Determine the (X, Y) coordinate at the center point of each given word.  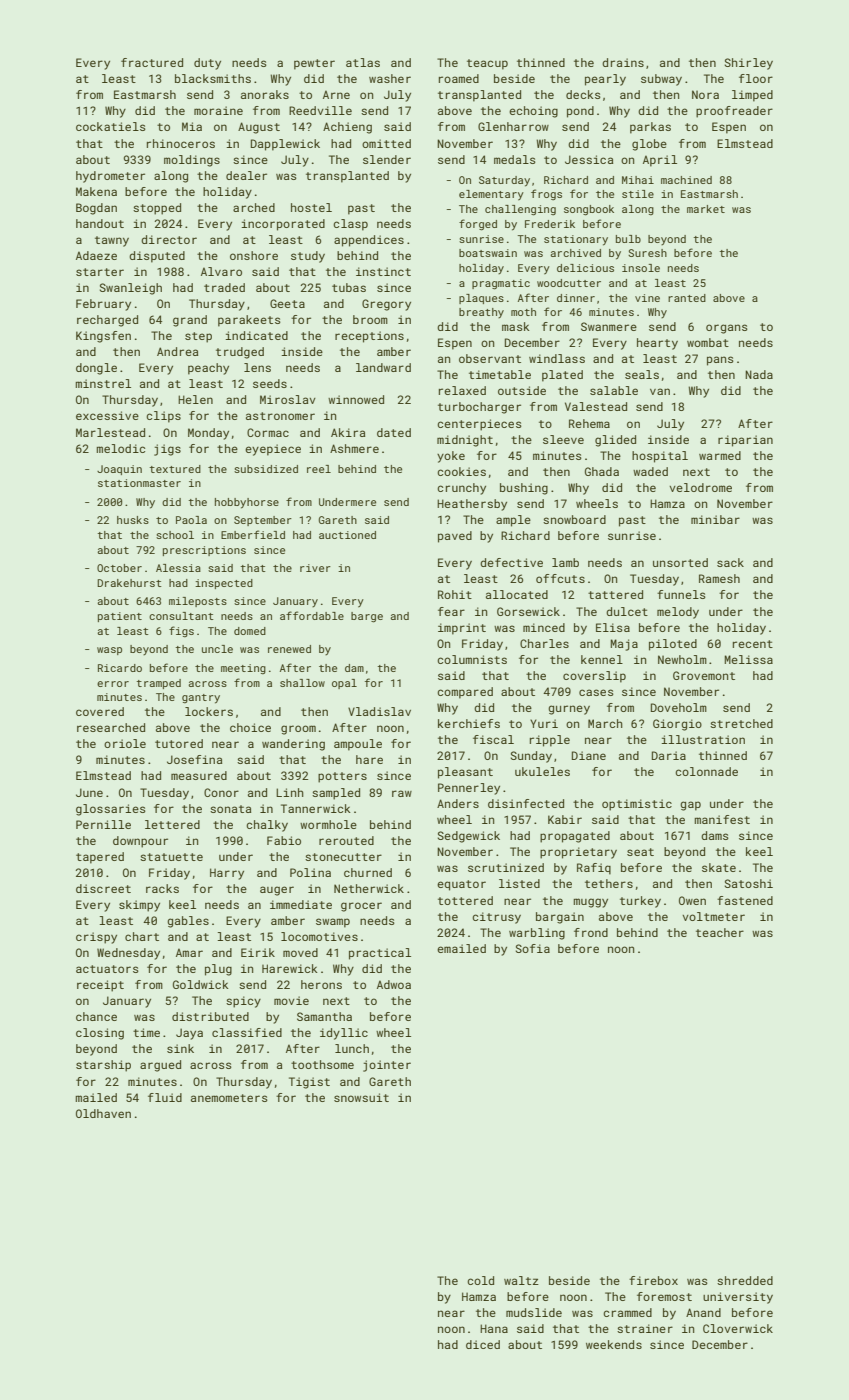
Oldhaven (103, 1113)
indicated (257, 335)
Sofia (533, 948)
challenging (520, 210)
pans (720, 361)
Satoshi (749, 883)
